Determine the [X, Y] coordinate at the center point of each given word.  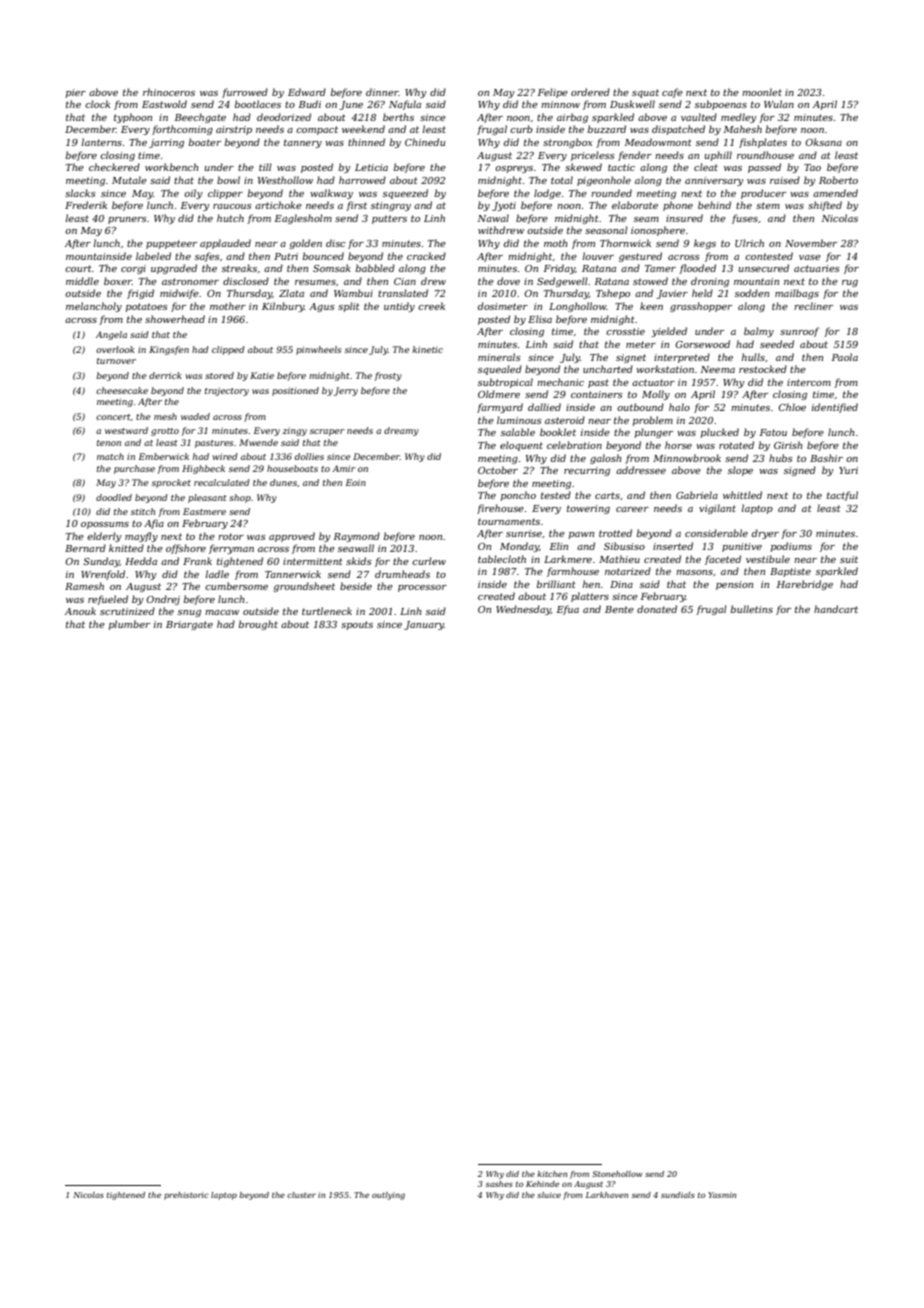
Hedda [141, 561]
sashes [499, 1184]
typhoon [133, 118]
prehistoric [186, 1196]
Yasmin [722, 1195]
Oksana [823, 142]
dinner [382, 92]
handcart [836, 609]
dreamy [401, 431]
